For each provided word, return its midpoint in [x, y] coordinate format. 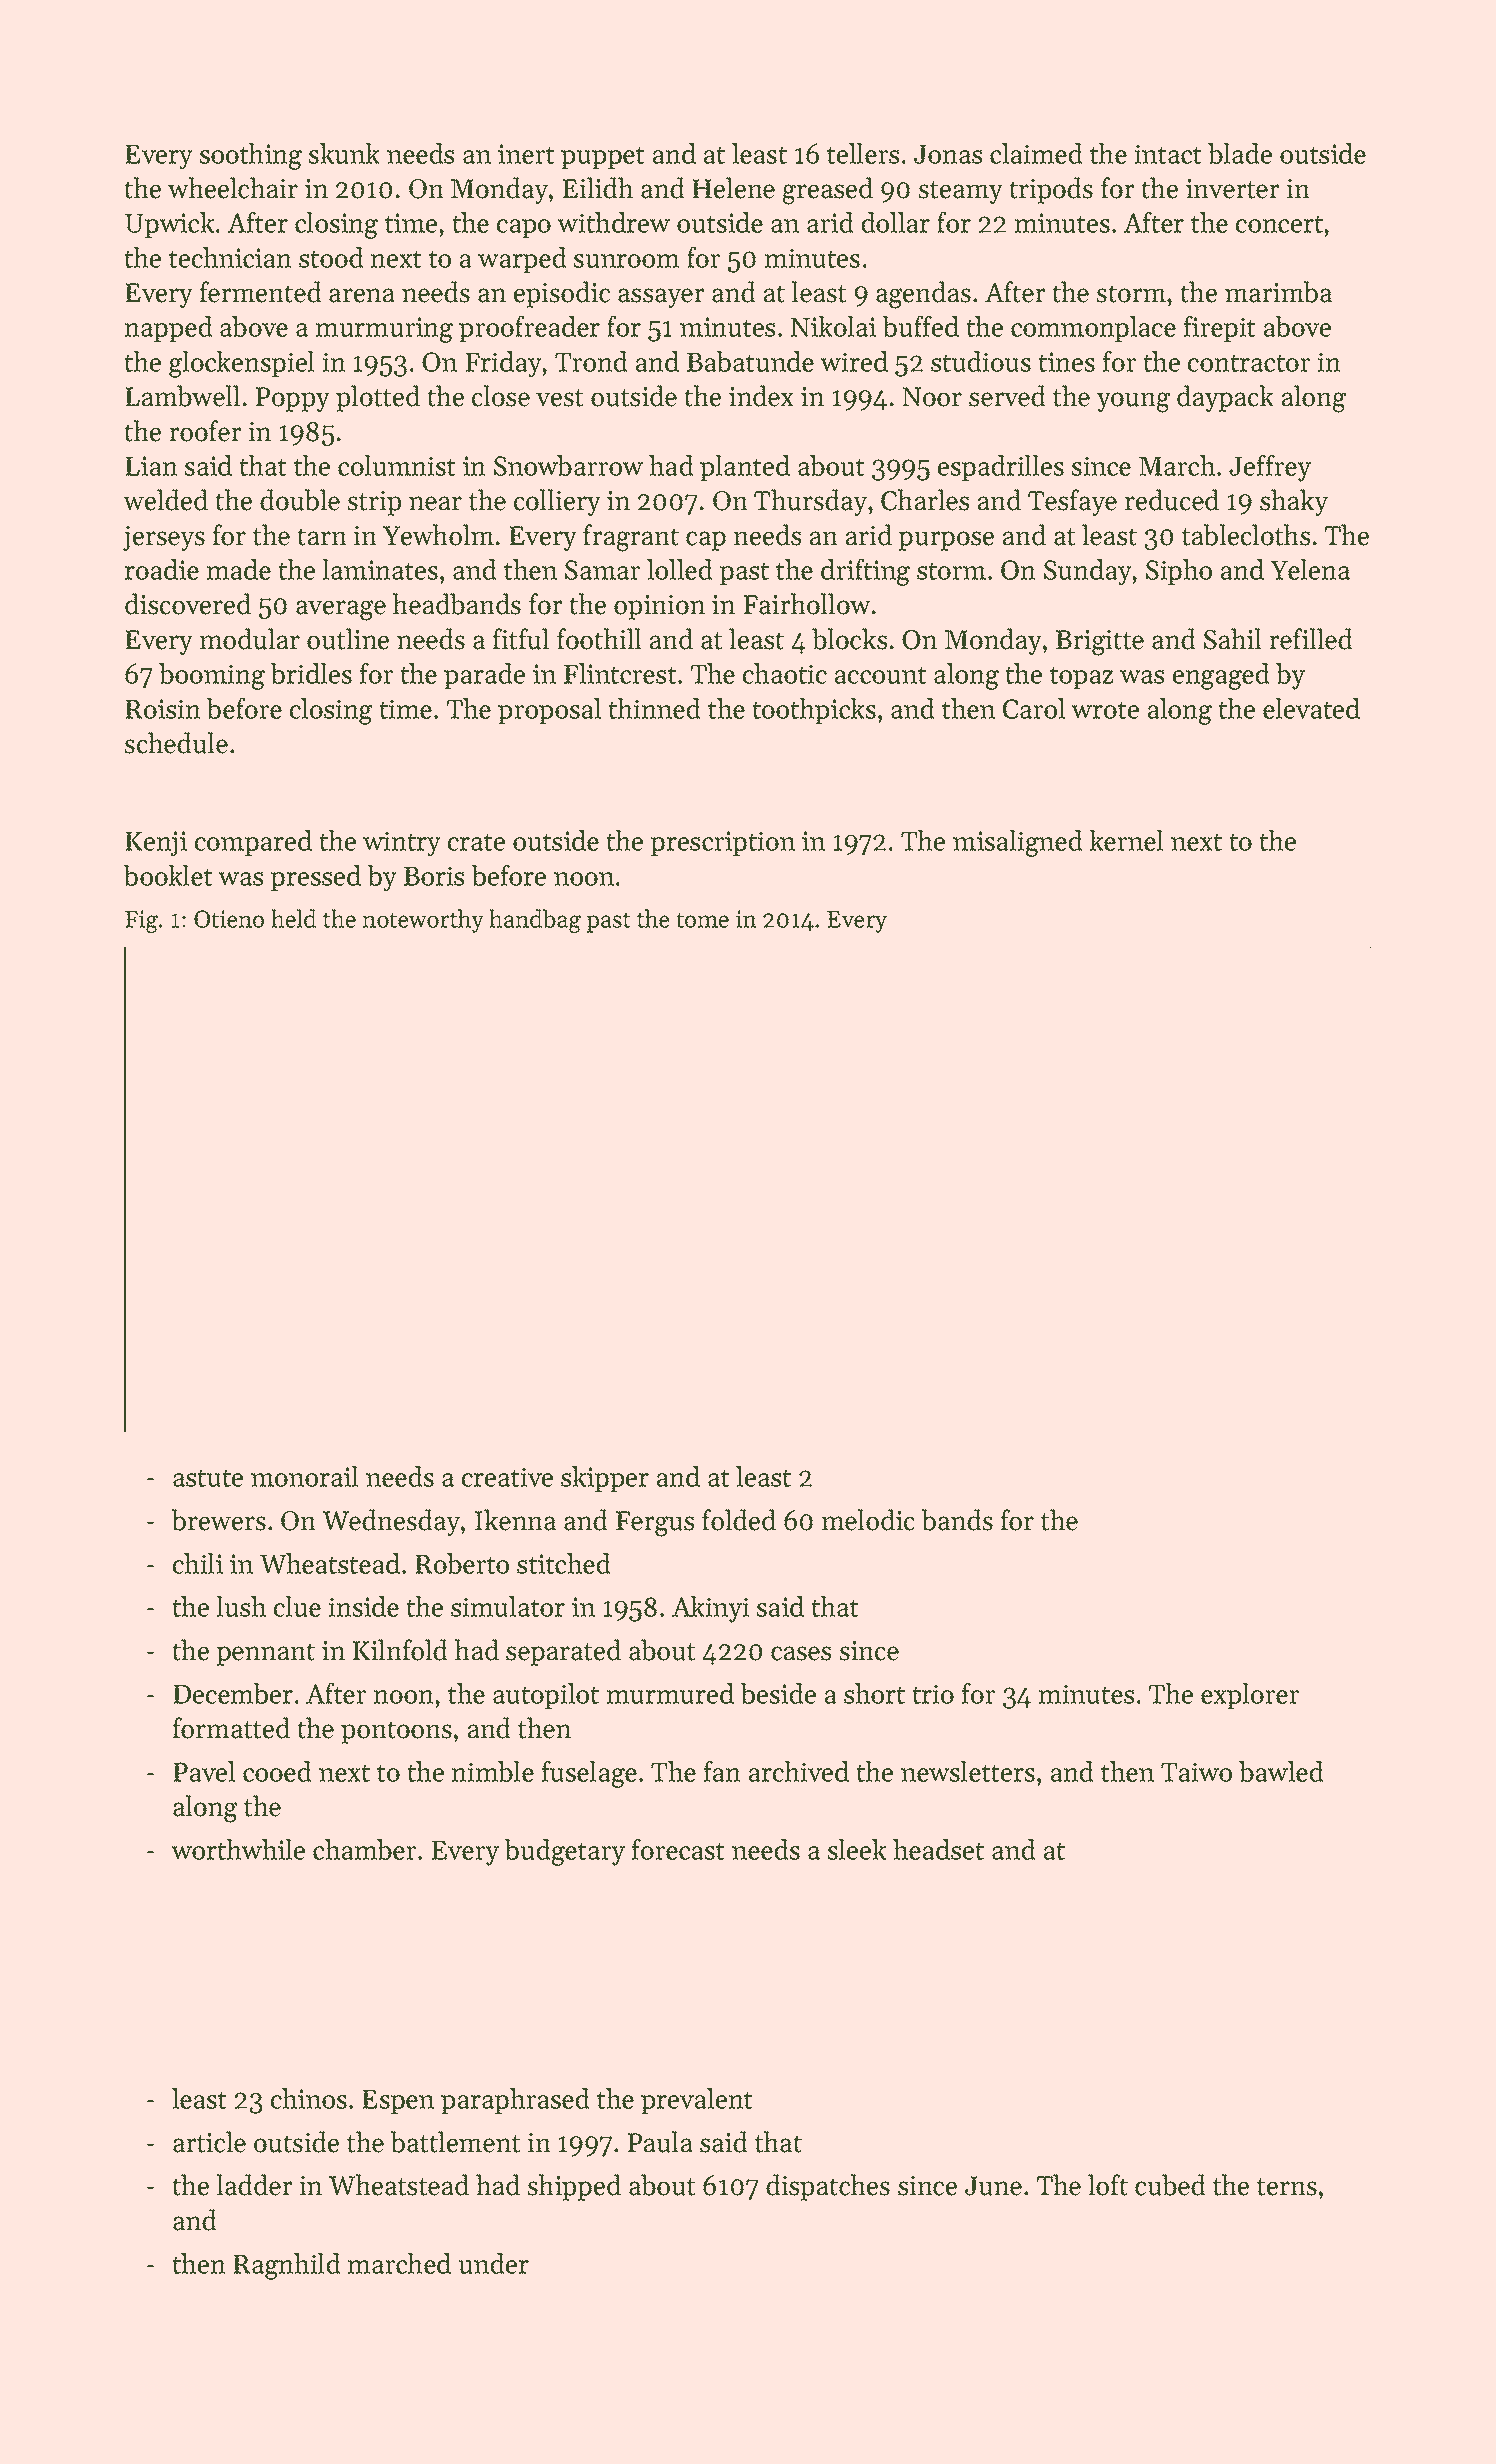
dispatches [828, 2187]
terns [1287, 2187]
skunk [344, 153]
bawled [1281, 1771]
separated [563, 1652]
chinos [309, 2098]
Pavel [204, 1771]
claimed [1036, 153]
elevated [1311, 708]
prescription [722, 843]
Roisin [163, 709]
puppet [603, 157]
